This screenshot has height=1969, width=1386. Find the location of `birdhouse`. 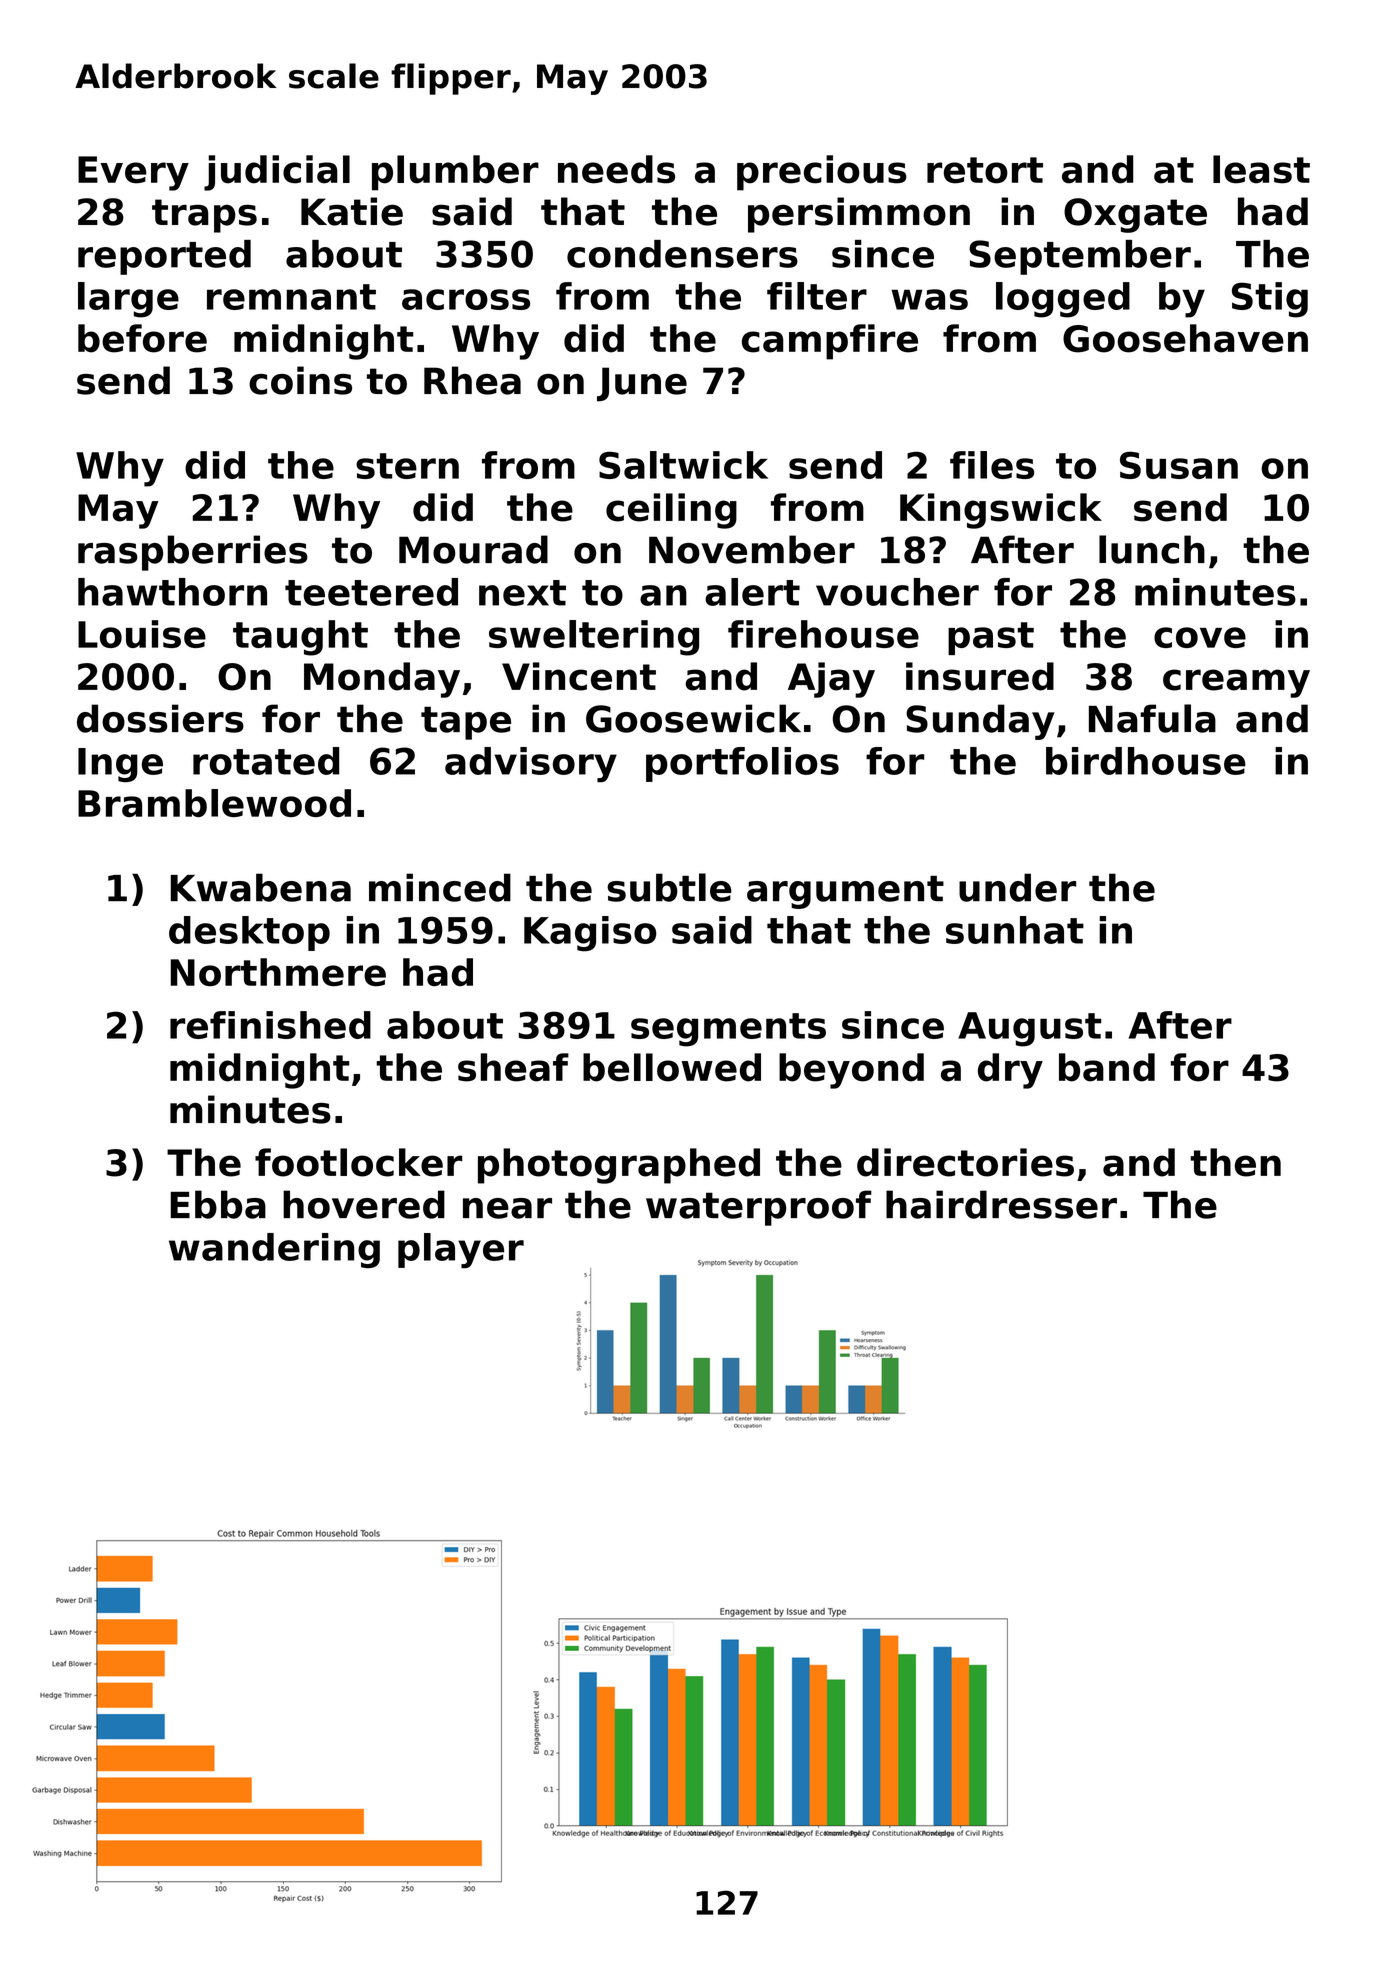

birdhouse is located at coordinates (1146, 761).
